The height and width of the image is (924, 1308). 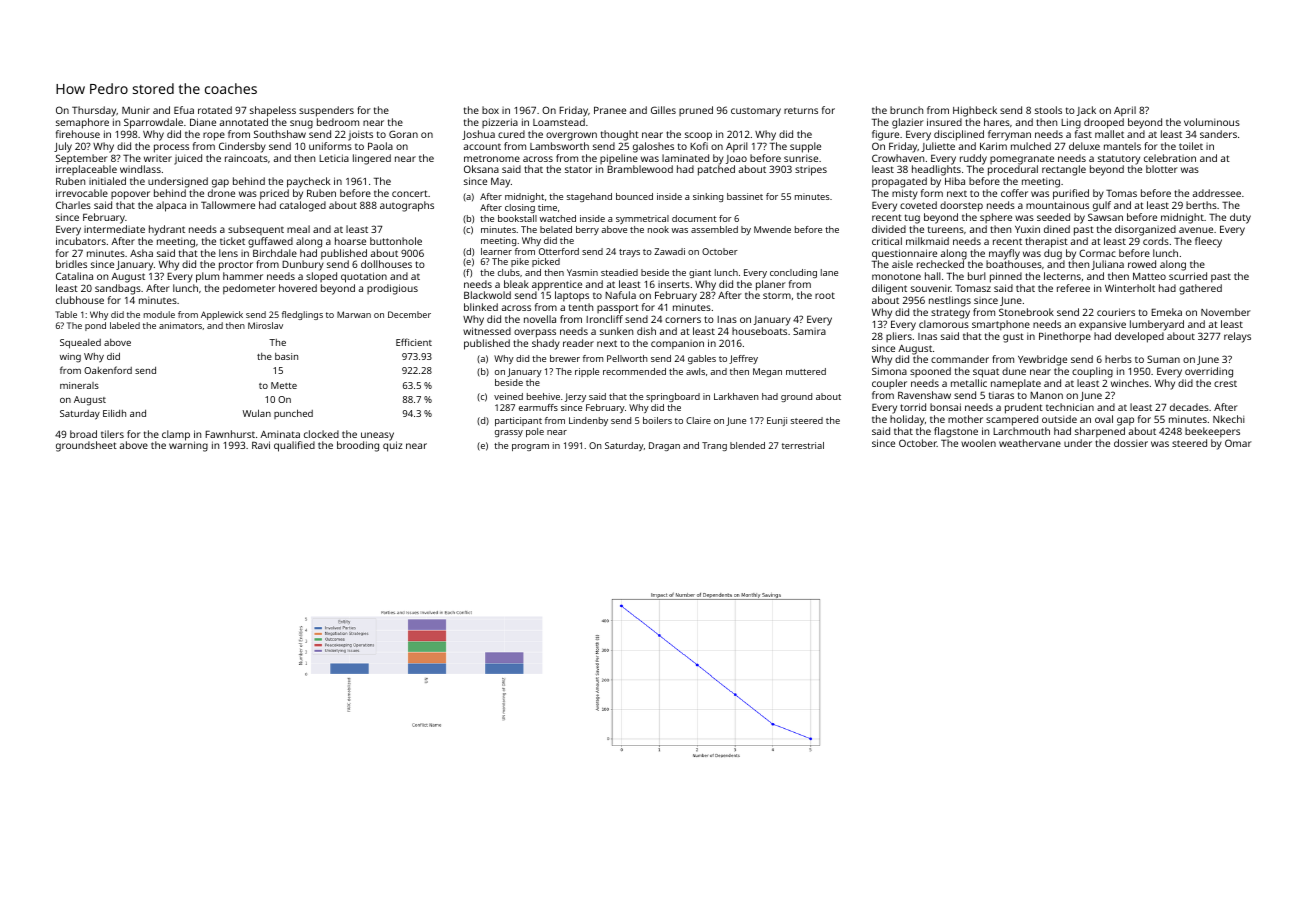 What do you see at coordinates (80, 300) in the image?
I see `clubhouse` at bounding box center [80, 300].
